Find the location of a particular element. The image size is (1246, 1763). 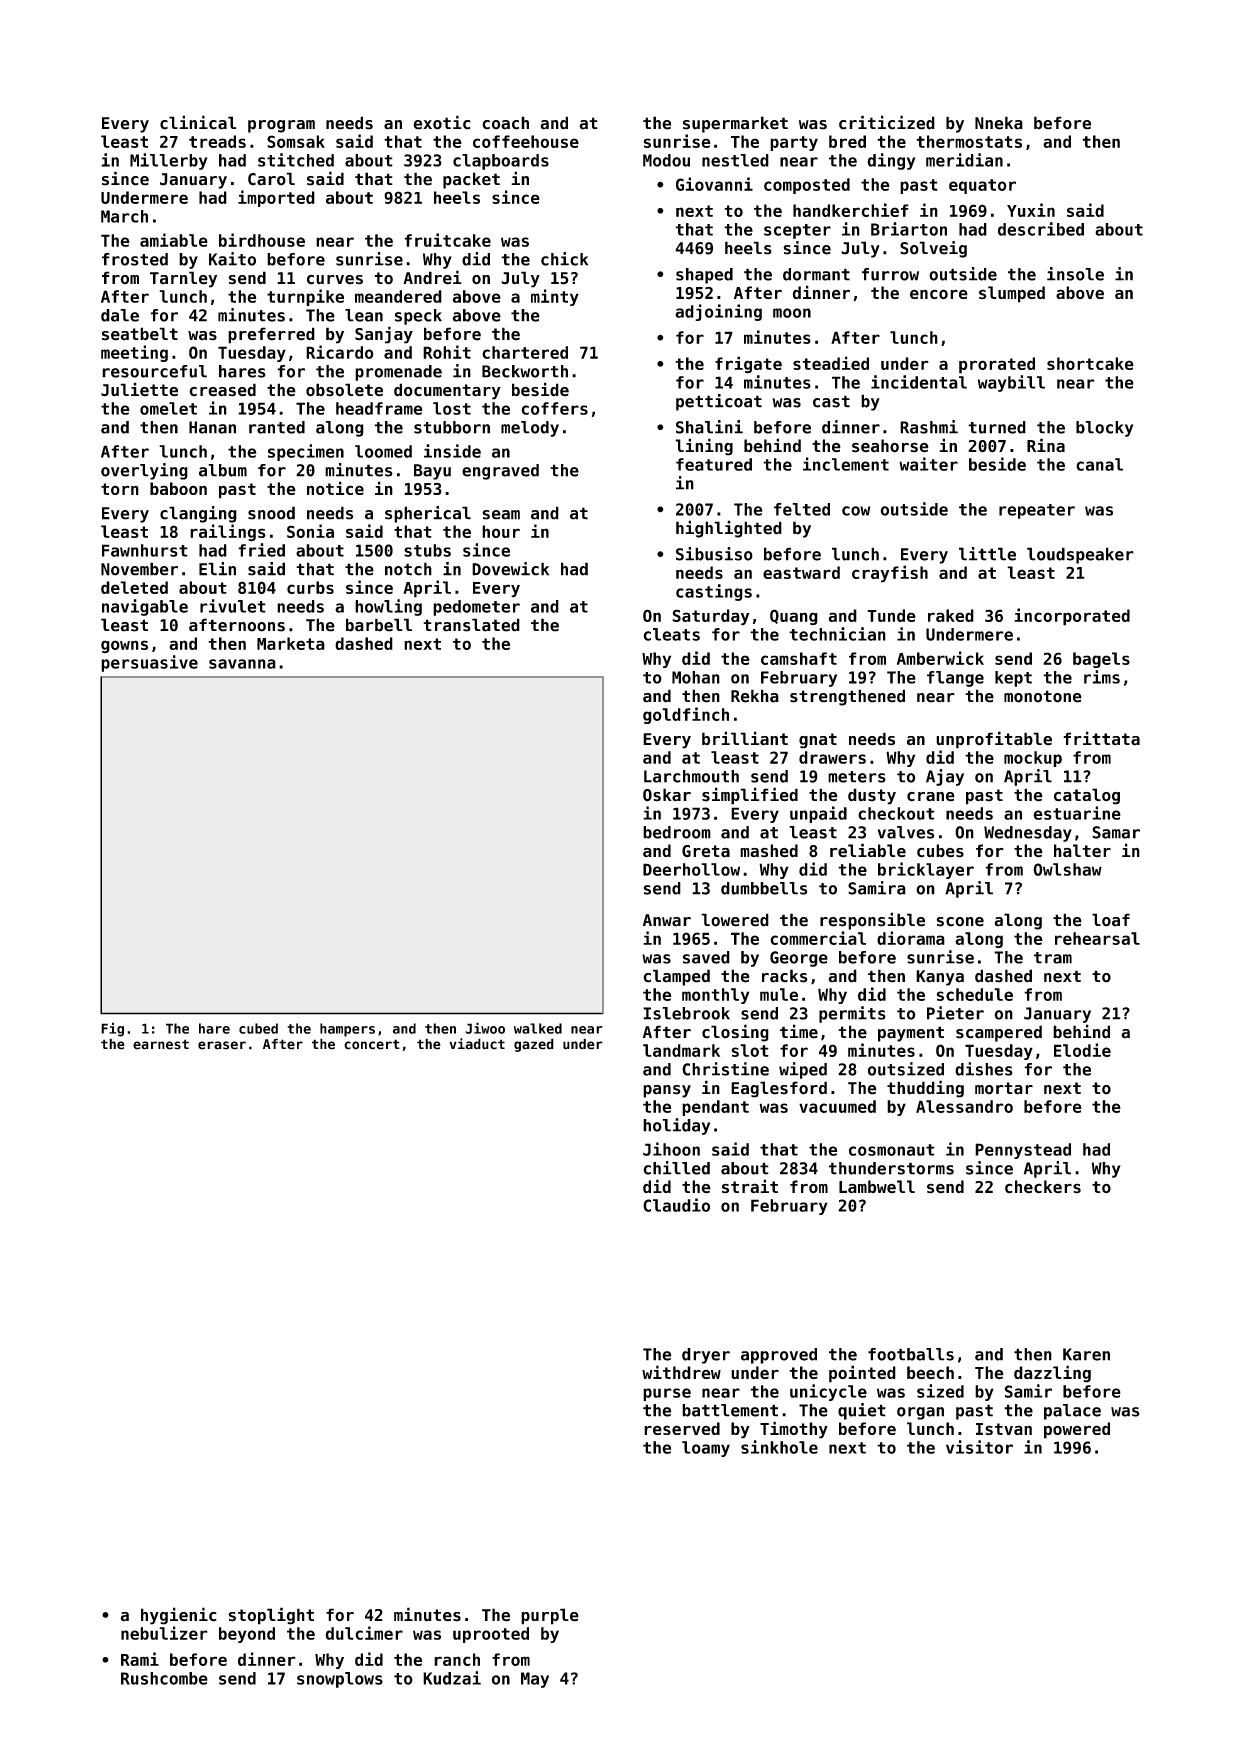

clinical is located at coordinates (198, 122).
